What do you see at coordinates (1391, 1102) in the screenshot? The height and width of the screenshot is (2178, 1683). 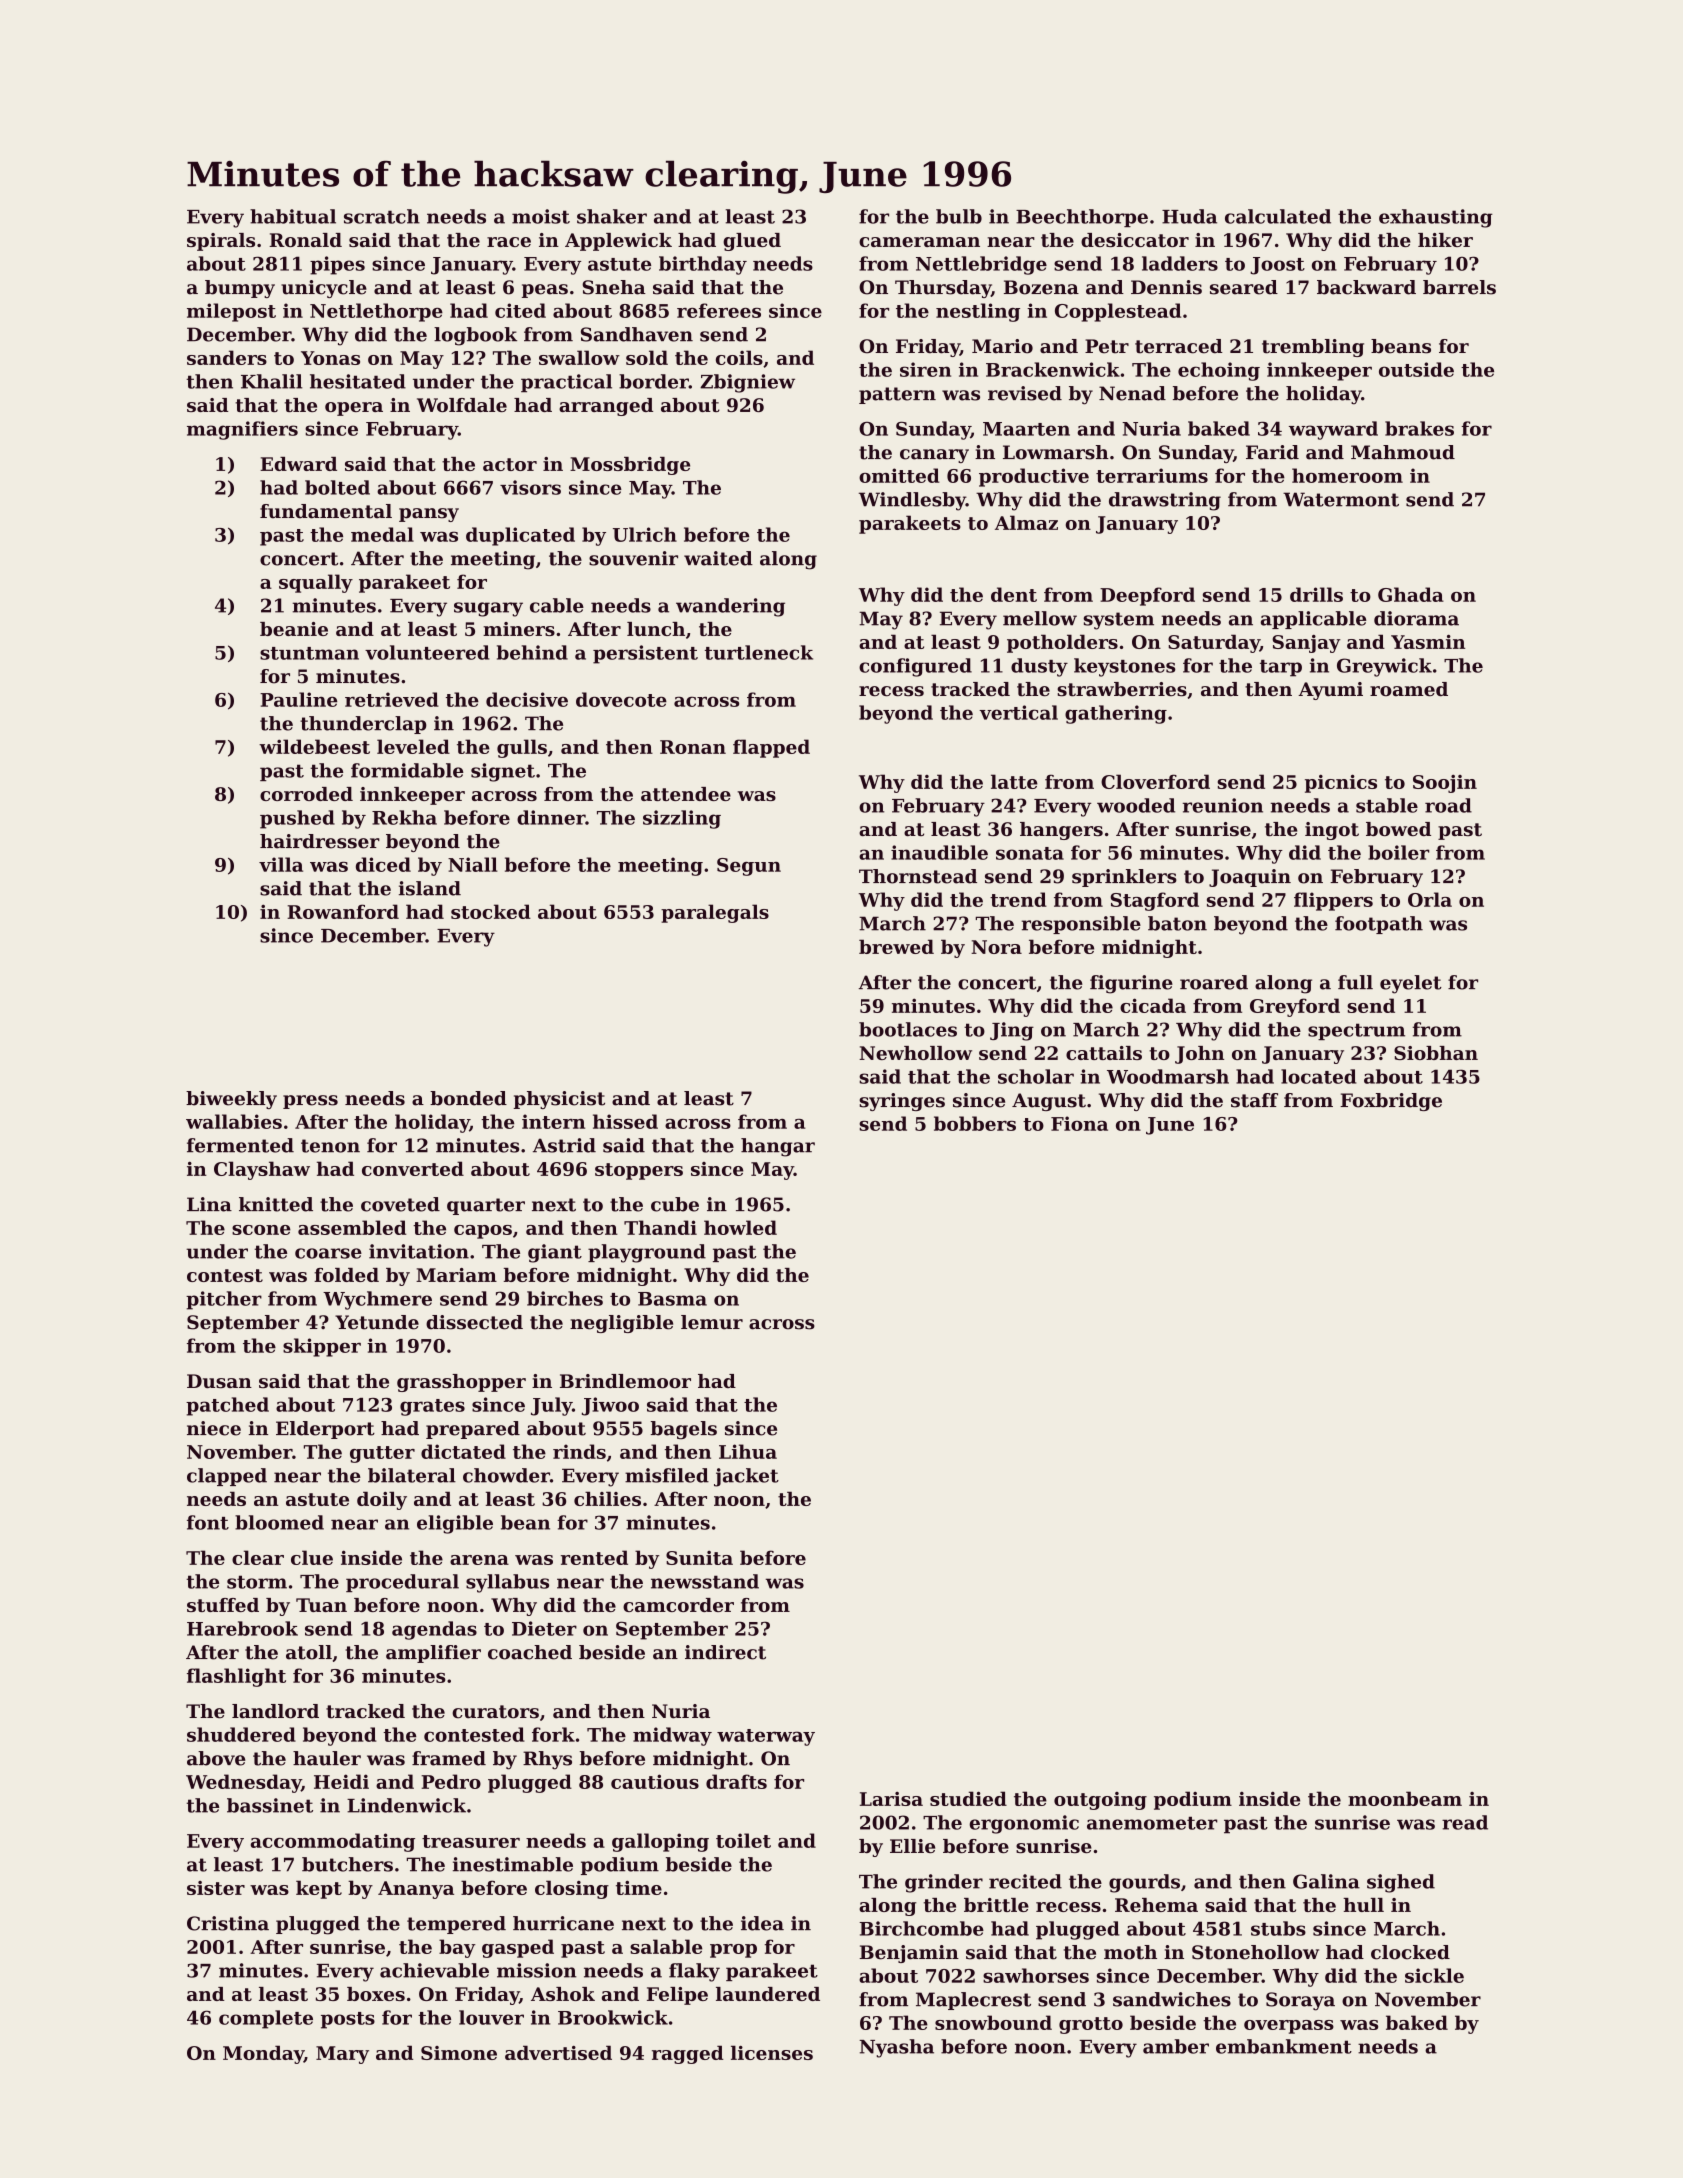 I see `Foxbridge` at bounding box center [1391, 1102].
